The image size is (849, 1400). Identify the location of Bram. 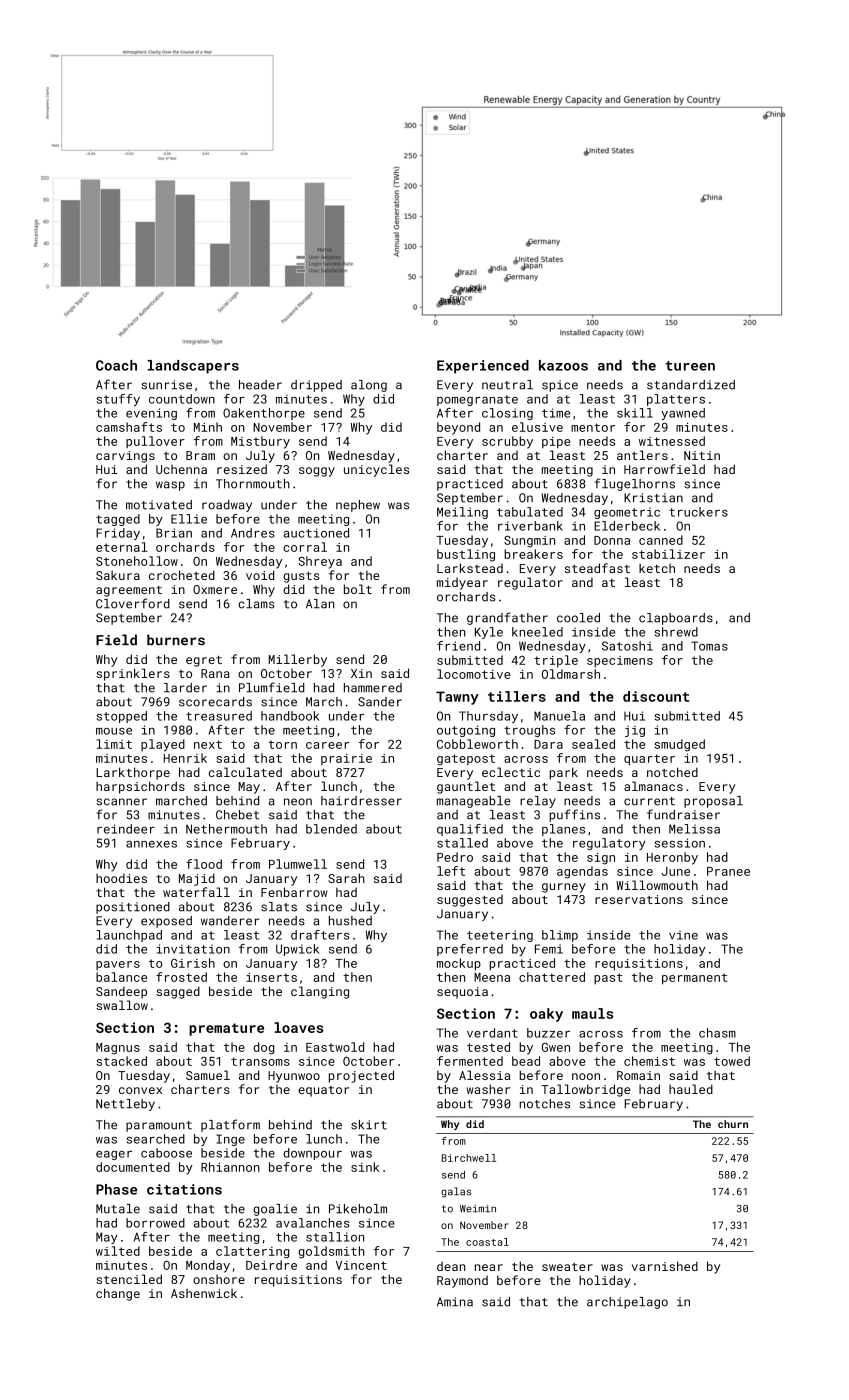
(200, 455).
